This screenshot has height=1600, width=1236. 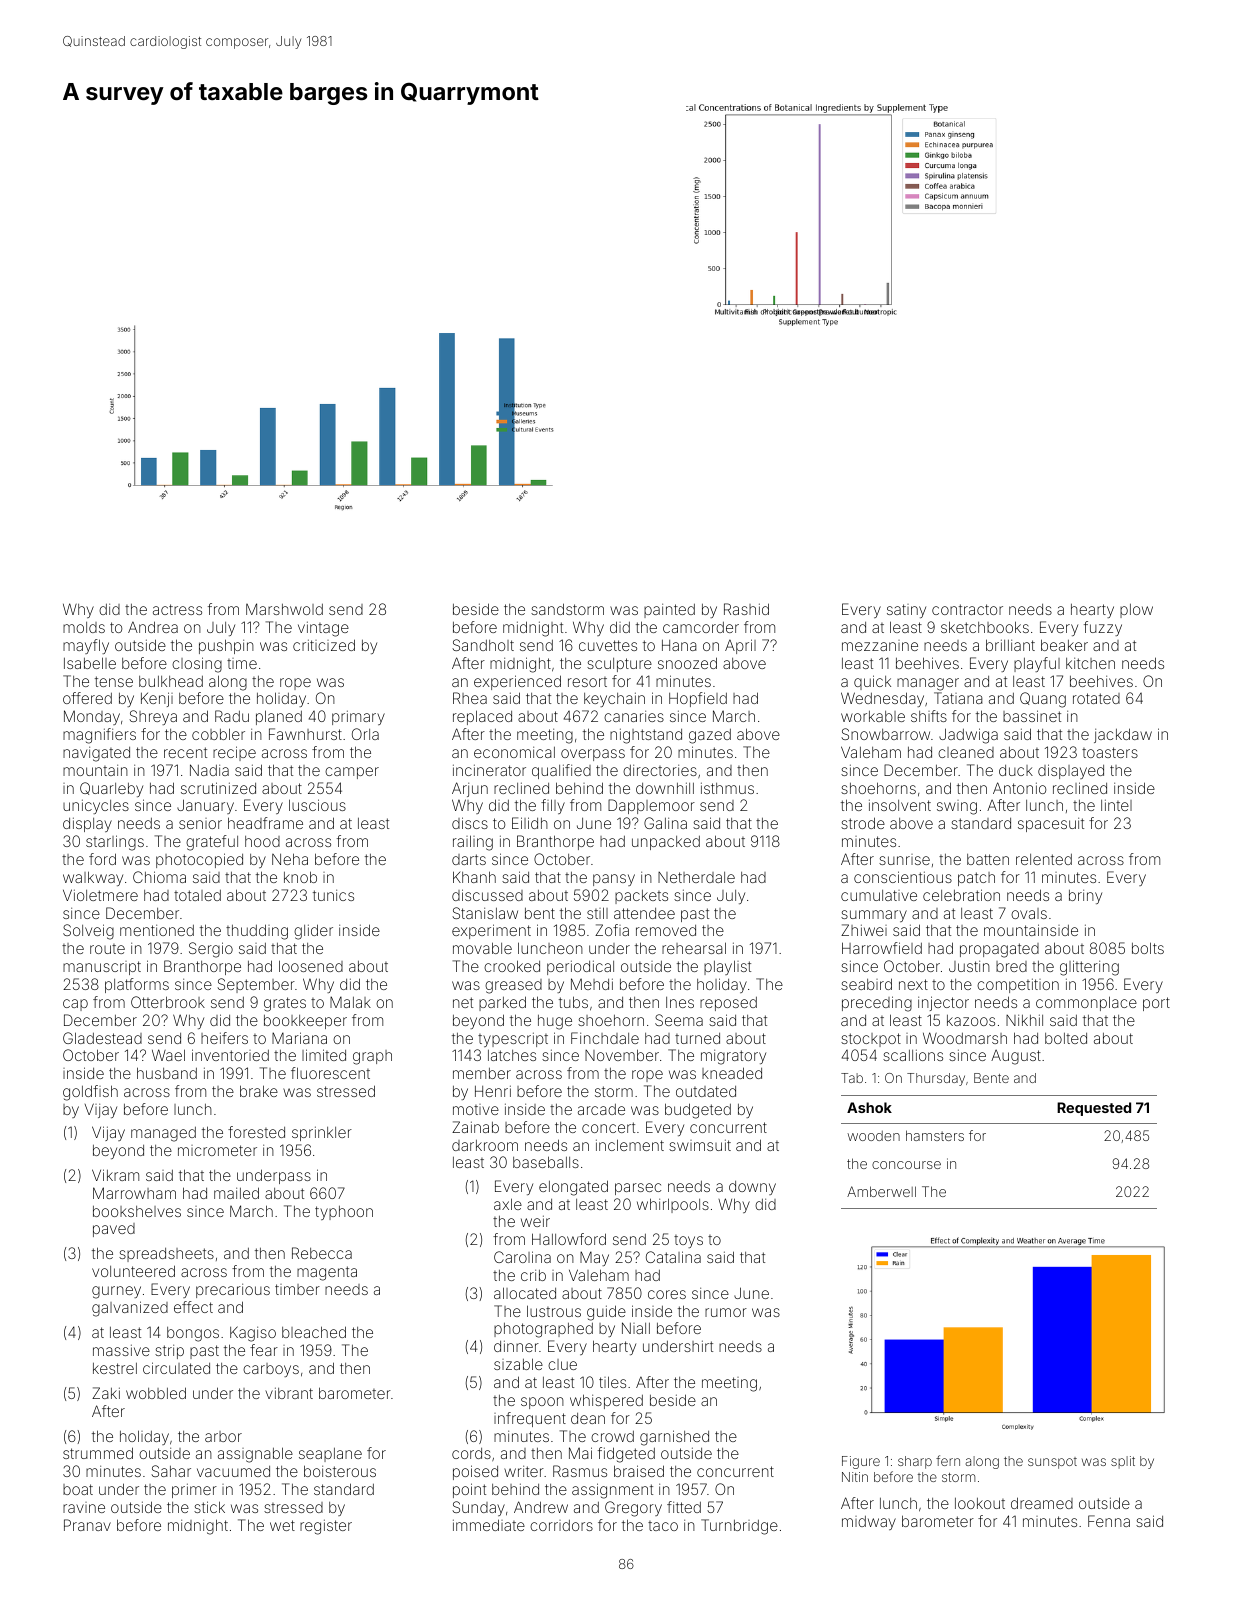 What do you see at coordinates (880, 645) in the screenshot?
I see `mezzanine` at bounding box center [880, 645].
